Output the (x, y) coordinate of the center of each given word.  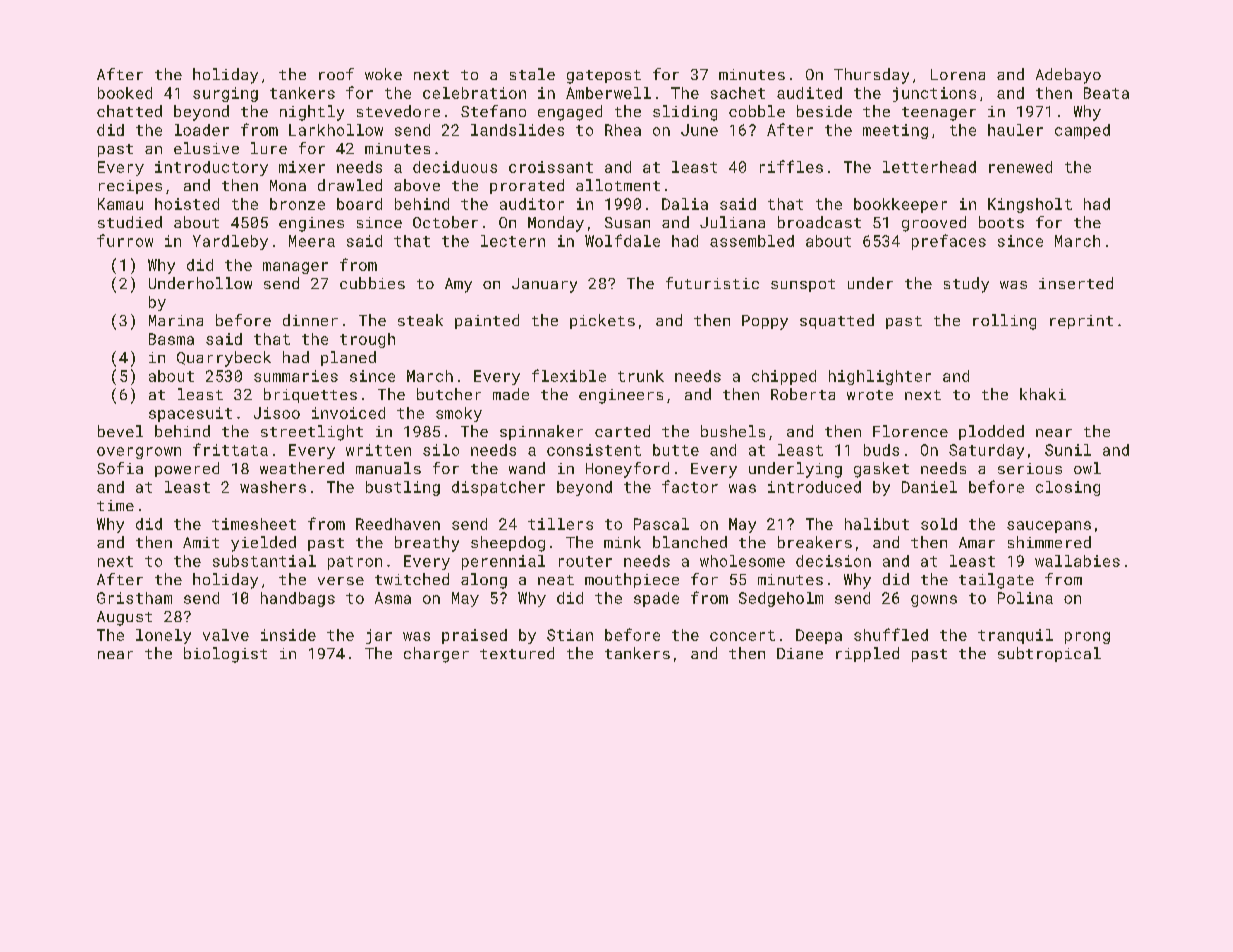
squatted (837, 321)
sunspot (803, 285)
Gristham (134, 598)
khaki (1043, 394)
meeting (895, 131)
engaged (570, 113)
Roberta (803, 394)
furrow (125, 240)
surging (225, 94)
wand (527, 468)
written (378, 450)
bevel (120, 431)
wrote (870, 395)
